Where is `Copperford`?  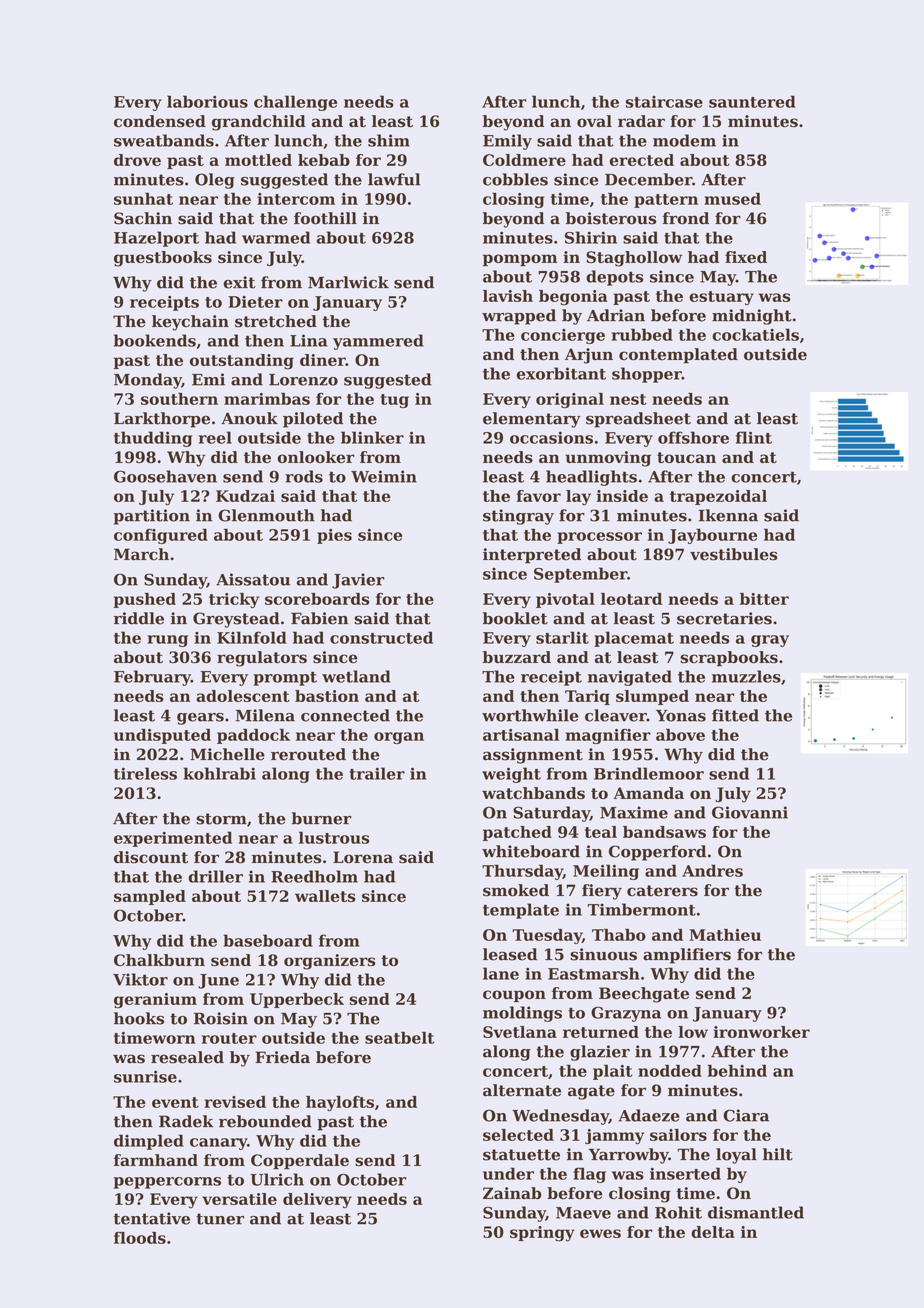
Copperford is located at coordinates (657, 853).
